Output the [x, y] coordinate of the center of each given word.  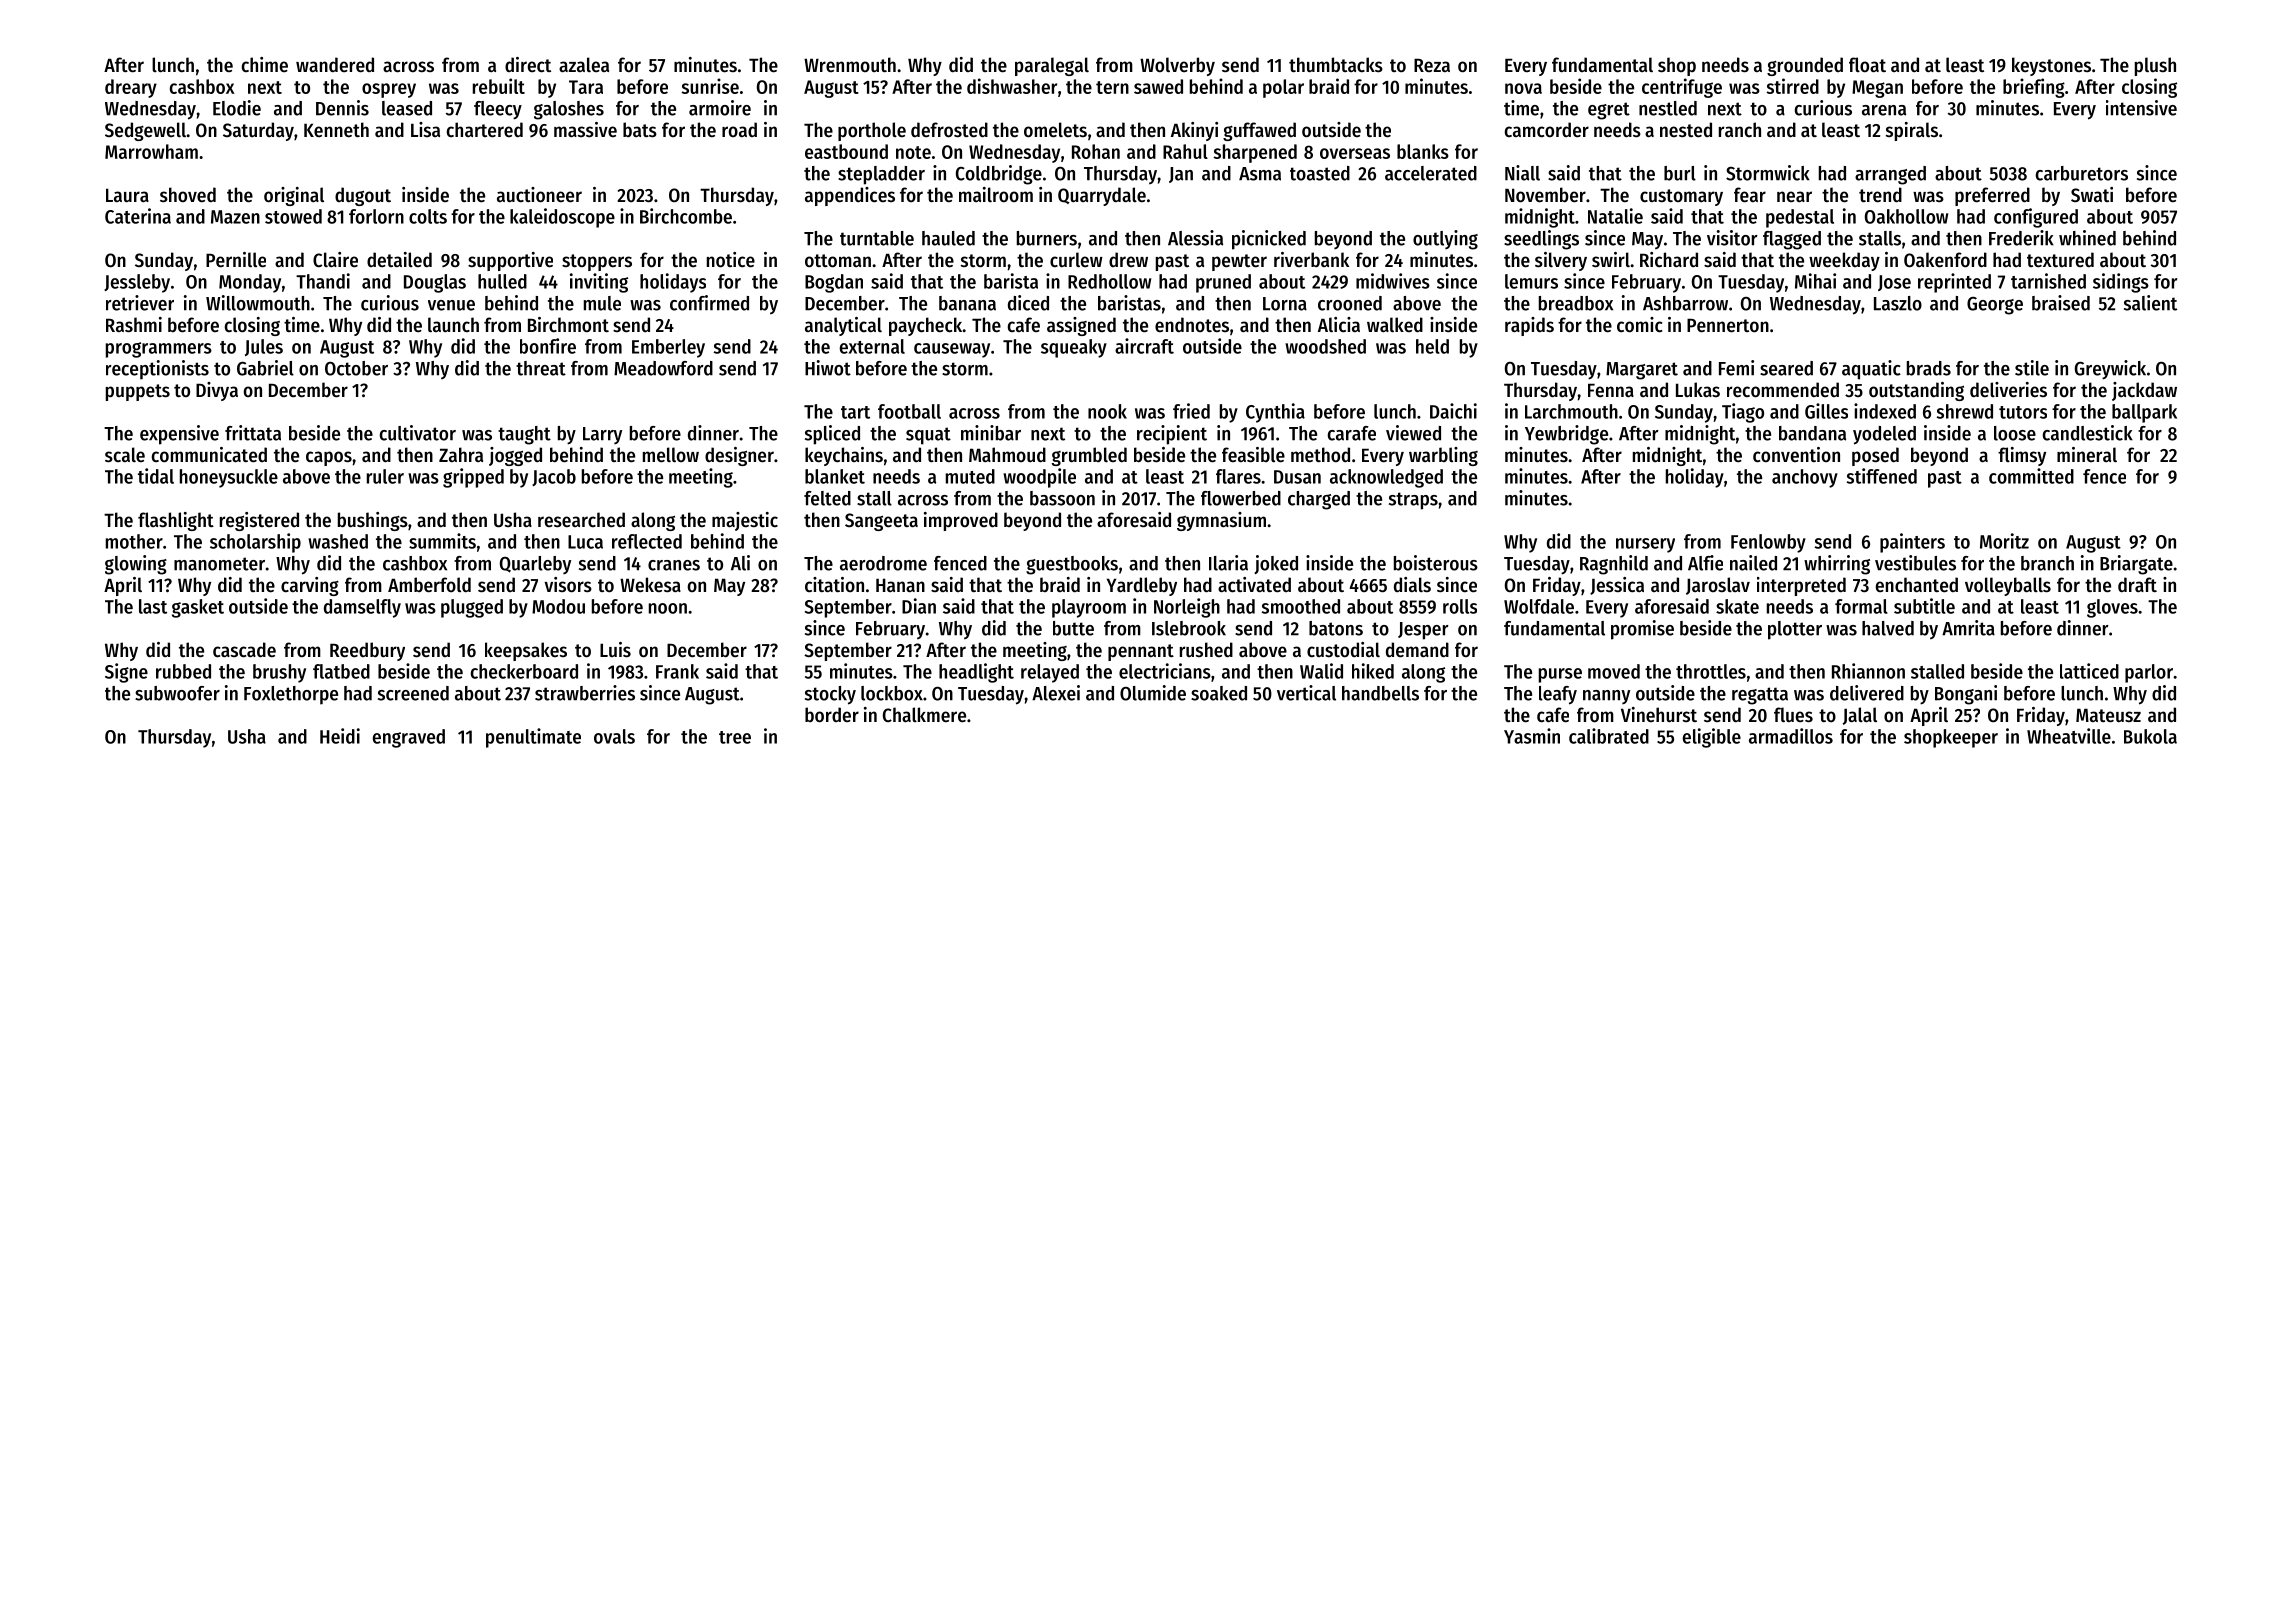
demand [1417, 650]
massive [585, 130]
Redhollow [1109, 281]
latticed [2089, 671]
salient [2150, 303]
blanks [1423, 151]
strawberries [585, 693]
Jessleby [137, 283]
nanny [1606, 697]
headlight [976, 673]
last [153, 606]
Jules [264, 347]
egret [1609, 111]
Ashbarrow [1685, 303]
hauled [948, 238]
